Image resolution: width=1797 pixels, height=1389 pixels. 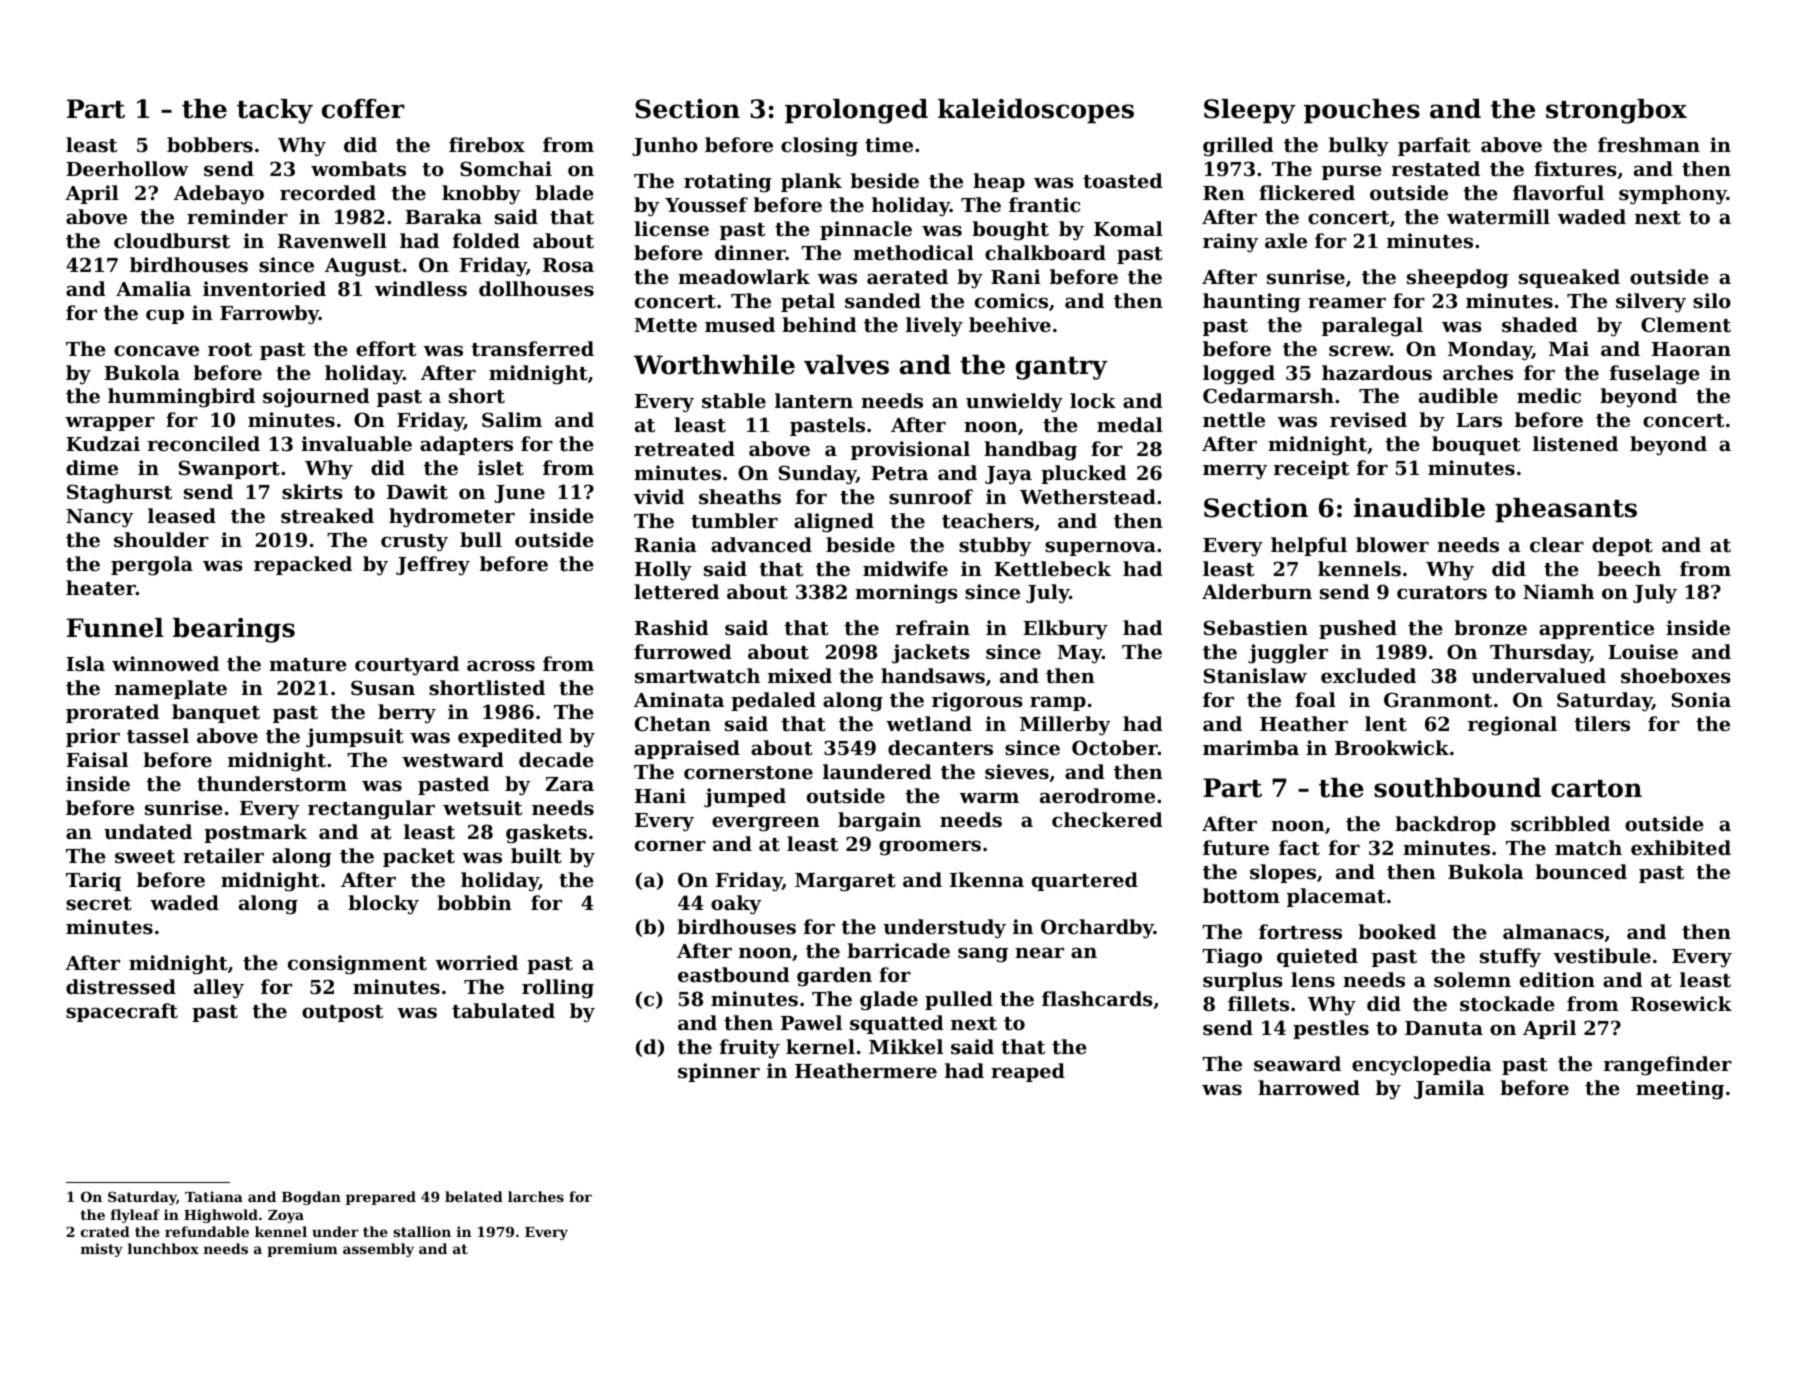 I want to click on coffer, so click(x=363, y=109).
